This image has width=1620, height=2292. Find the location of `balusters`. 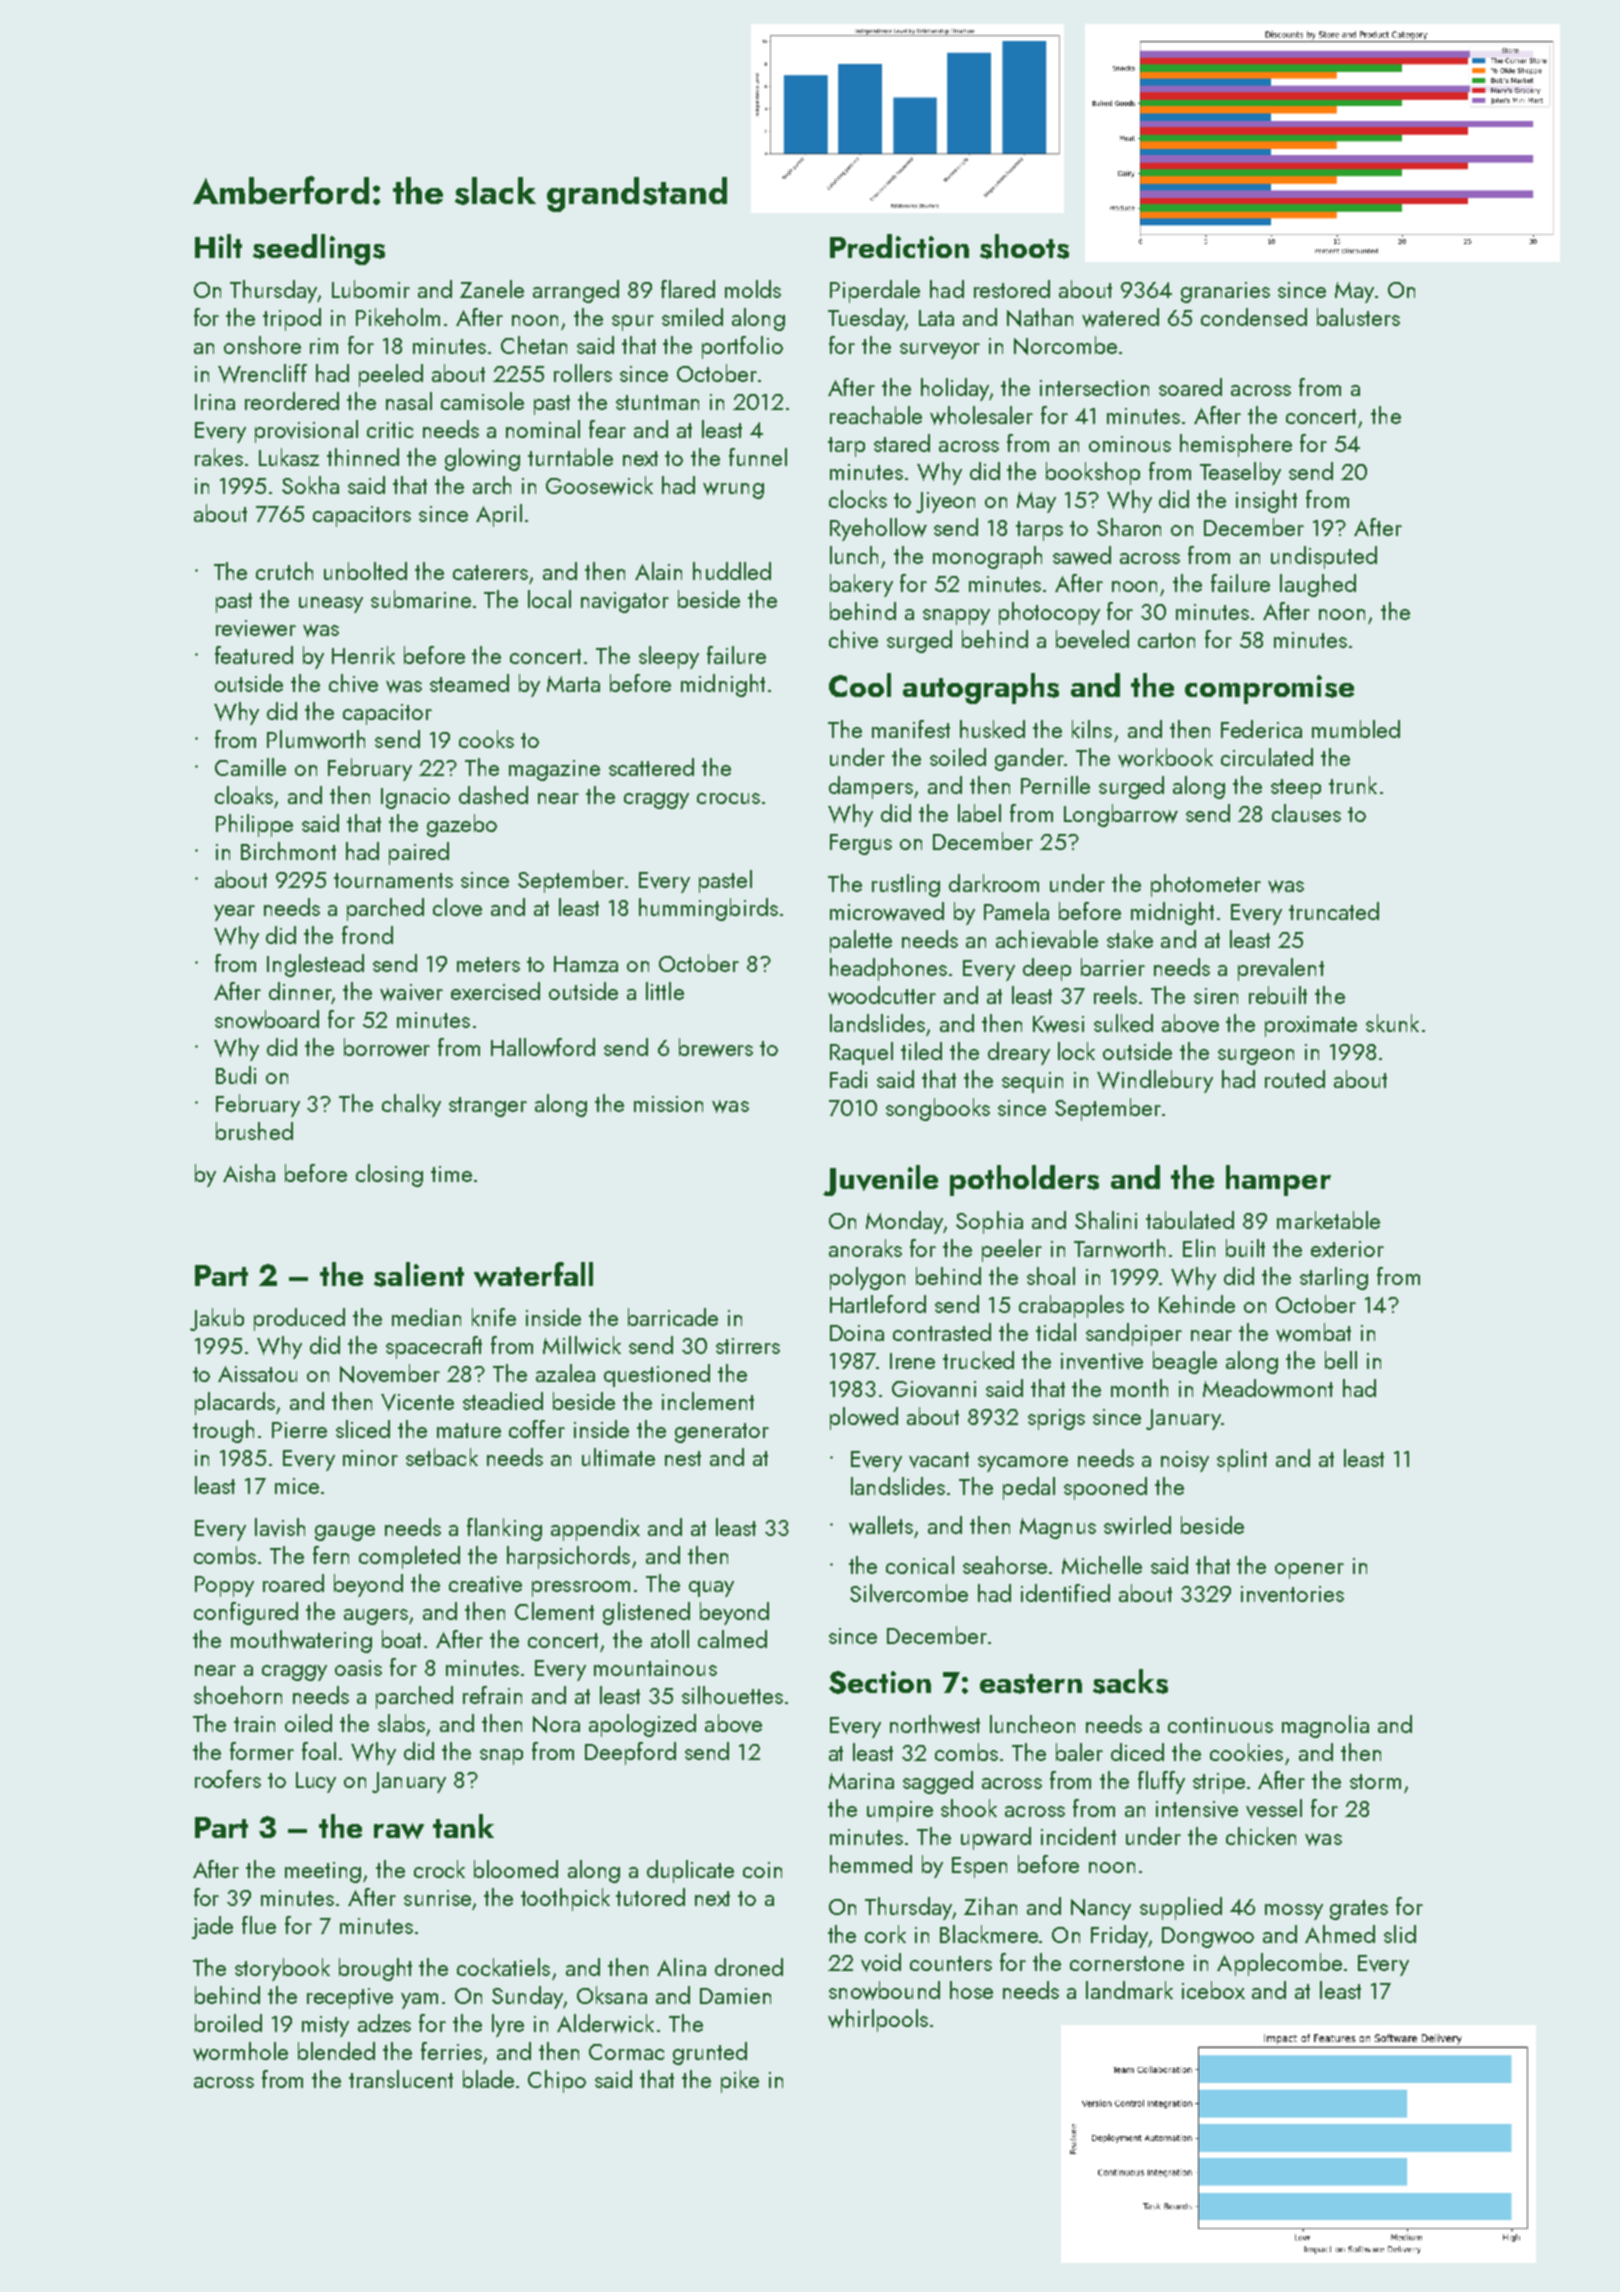

balusters is located at coordinates (1358, 317).
